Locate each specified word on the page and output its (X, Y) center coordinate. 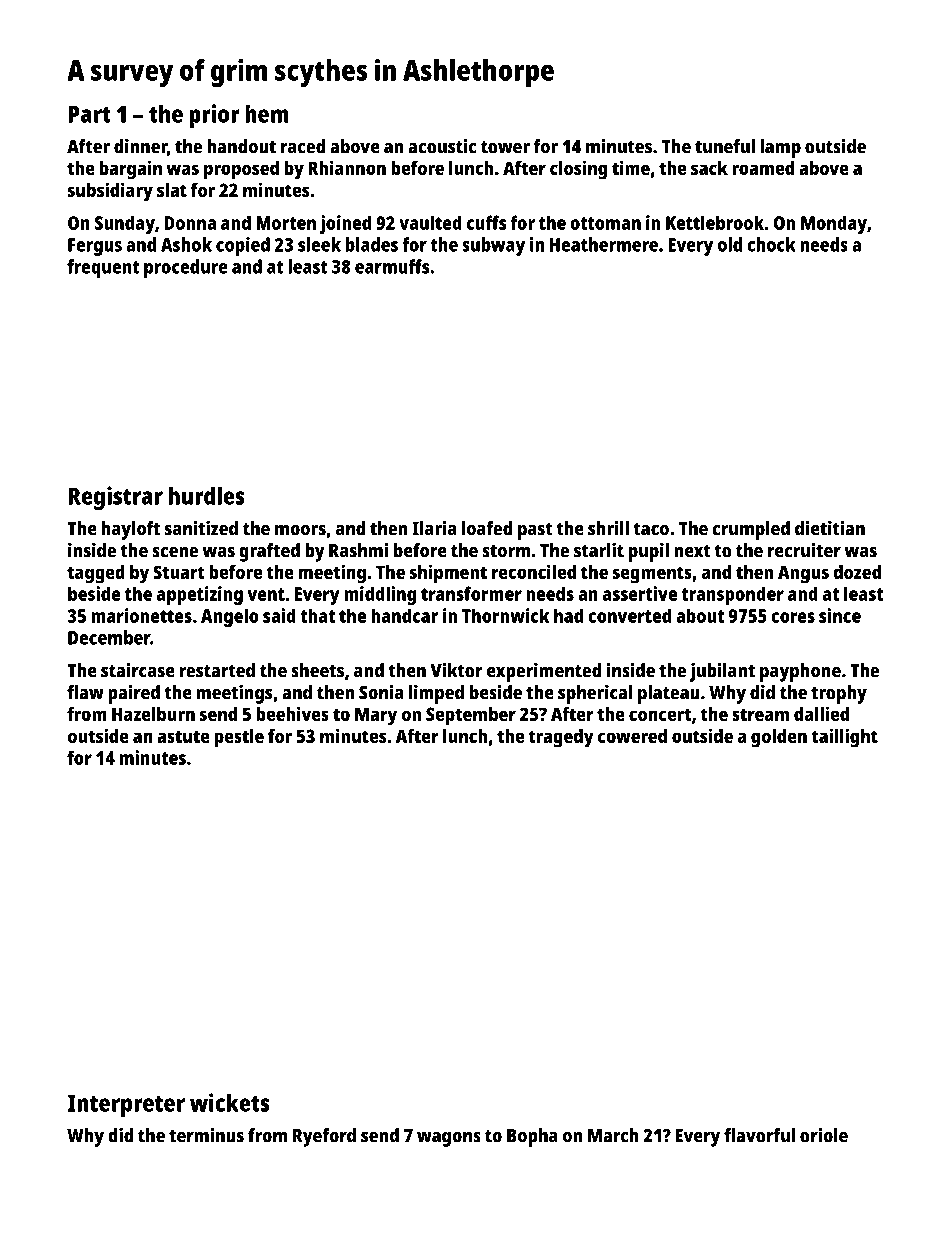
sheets (317, 670)
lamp (780, 148)
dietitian (830, 528)
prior (214, 116)
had (568, 615)
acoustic (442, 146)
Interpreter (126, 1106)
